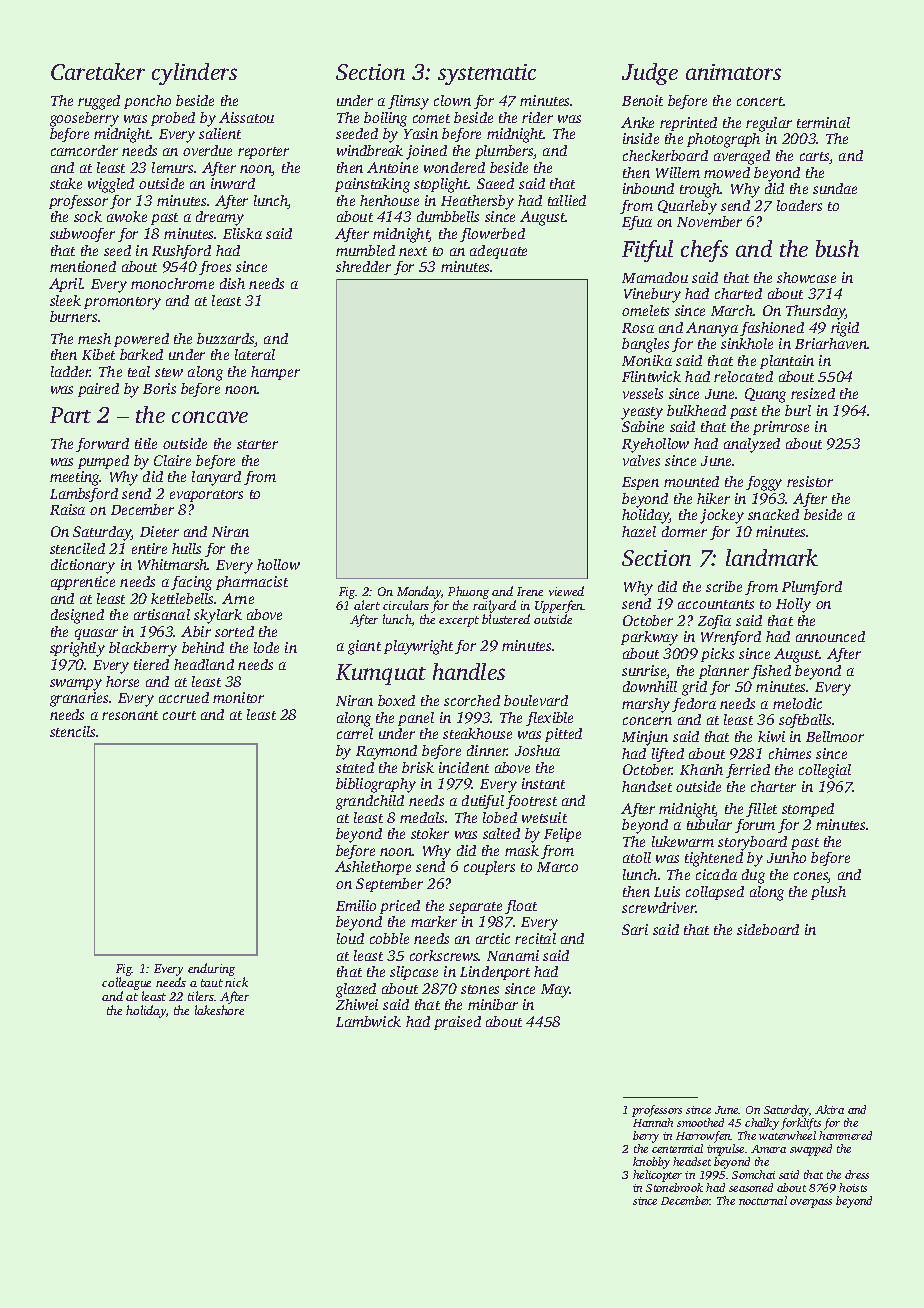  What do you see at coordinates (635, 929) in the image?
I see `Sari` at bounding box center [635, 929].
